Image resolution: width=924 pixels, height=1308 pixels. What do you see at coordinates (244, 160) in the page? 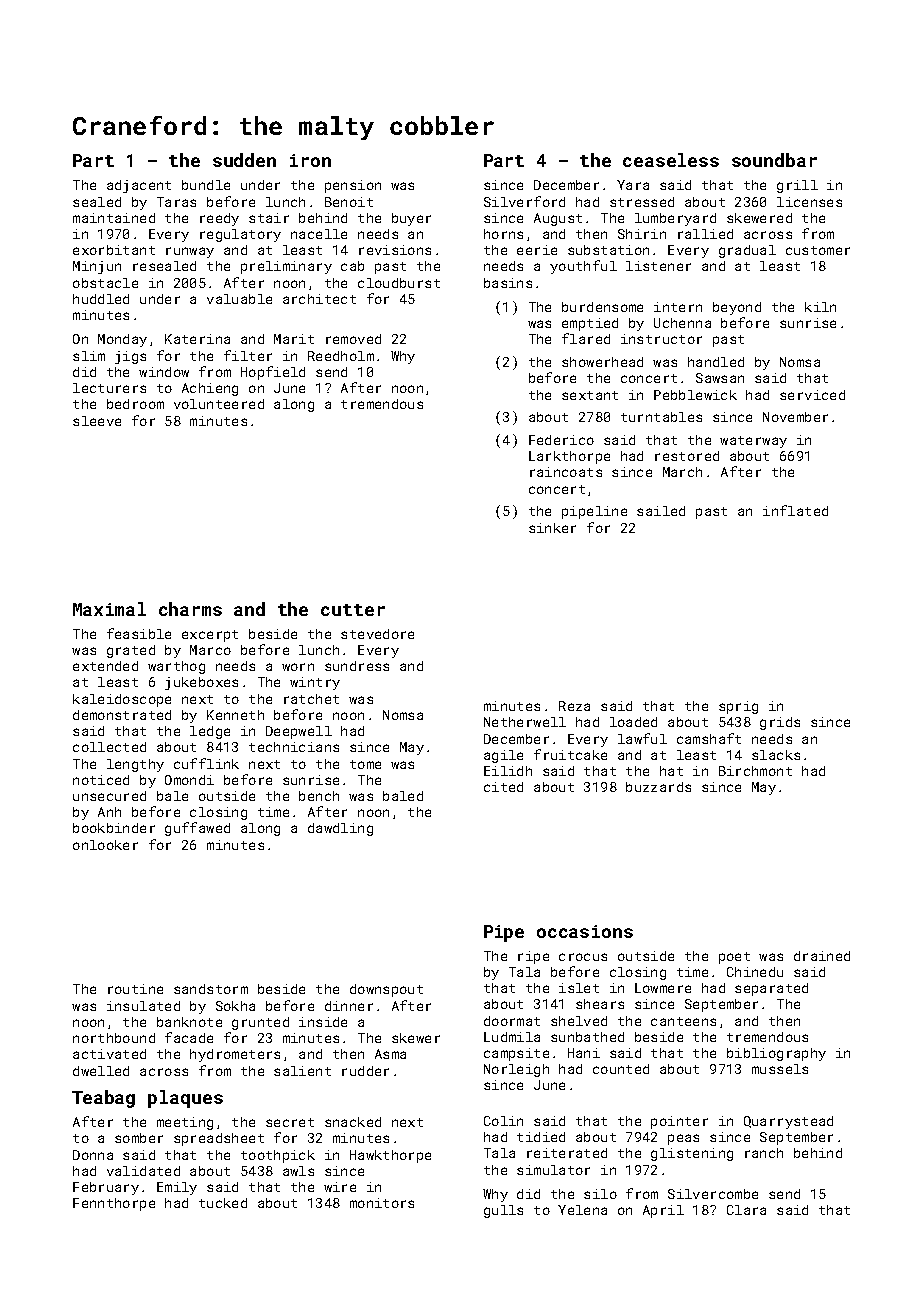
I see `sudden` at bounding box center [244, 160].
